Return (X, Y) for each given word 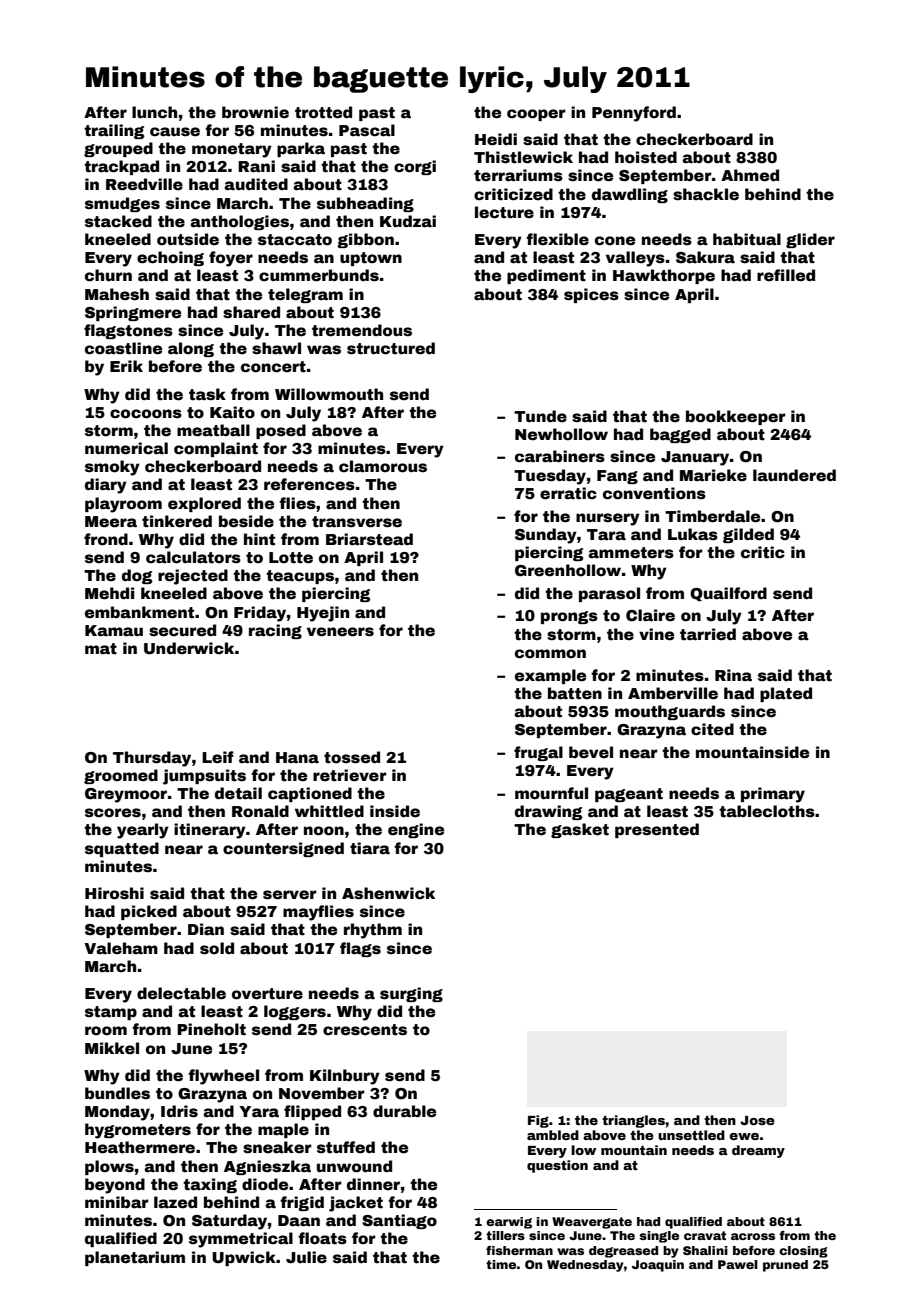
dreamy (758, 1151)
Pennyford (634, 114)
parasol (609, 594)
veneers (340, 632)
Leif (218, 757)
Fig (538, 1121)
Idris (179, 1111)
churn (108, 275)
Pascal (367, 130)
